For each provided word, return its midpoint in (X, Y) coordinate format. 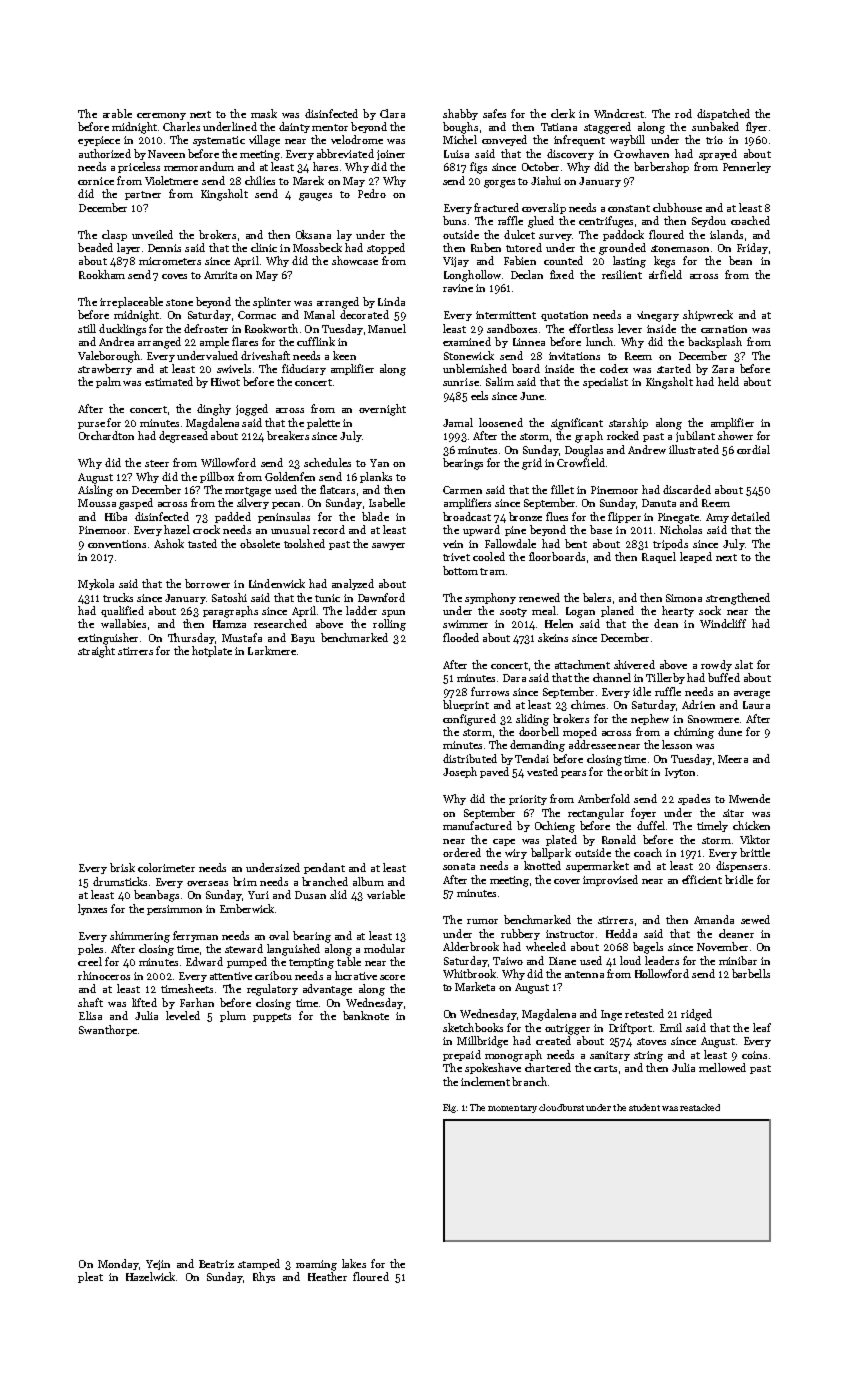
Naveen (166, 154)
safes (494, 113)
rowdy (716, 665)
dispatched (723, 114)
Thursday (191, 638)
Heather (327, 1276)
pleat (90, 1277)
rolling (389, 625)
